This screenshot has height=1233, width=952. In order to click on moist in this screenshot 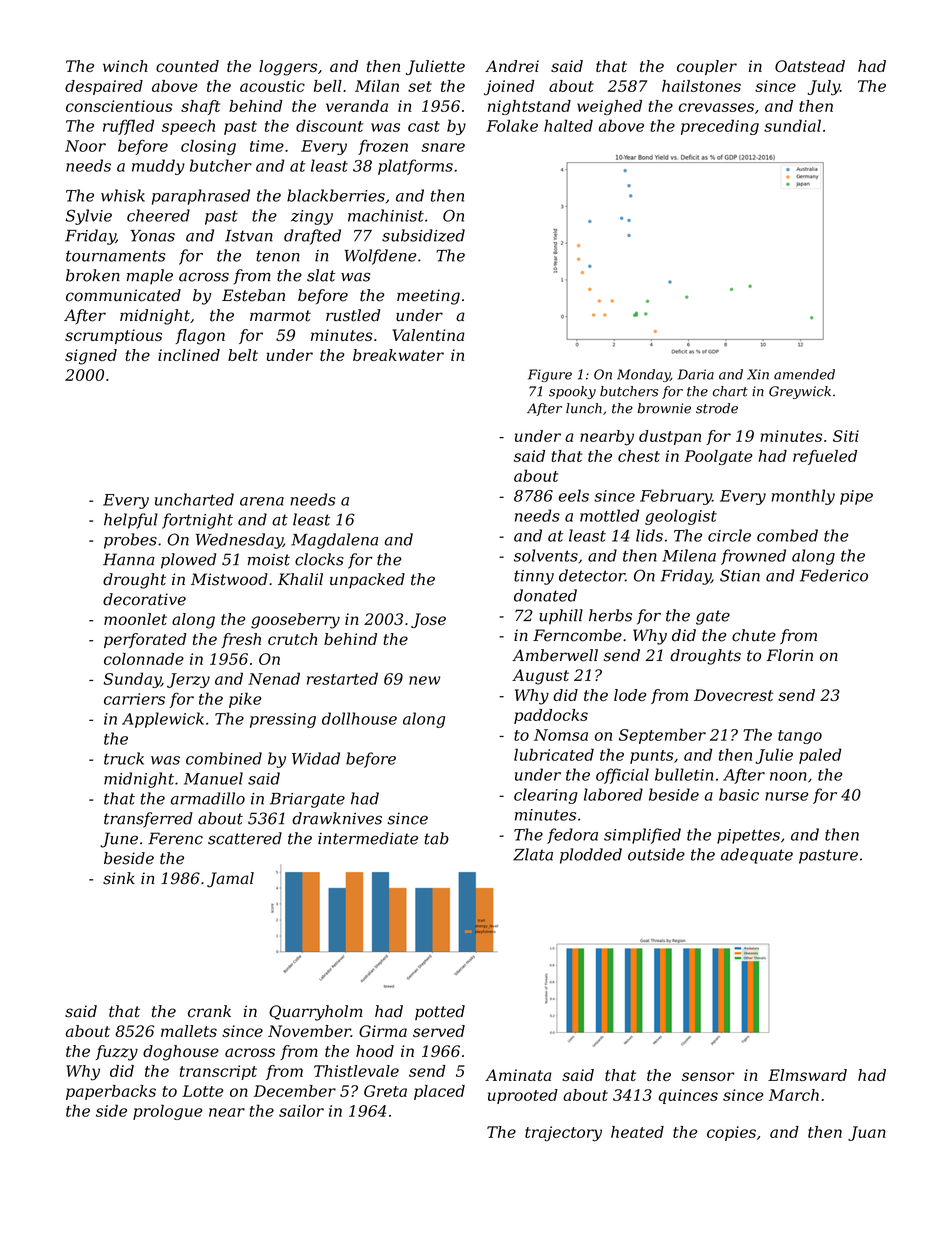, I will do `click(269, 560)`.
